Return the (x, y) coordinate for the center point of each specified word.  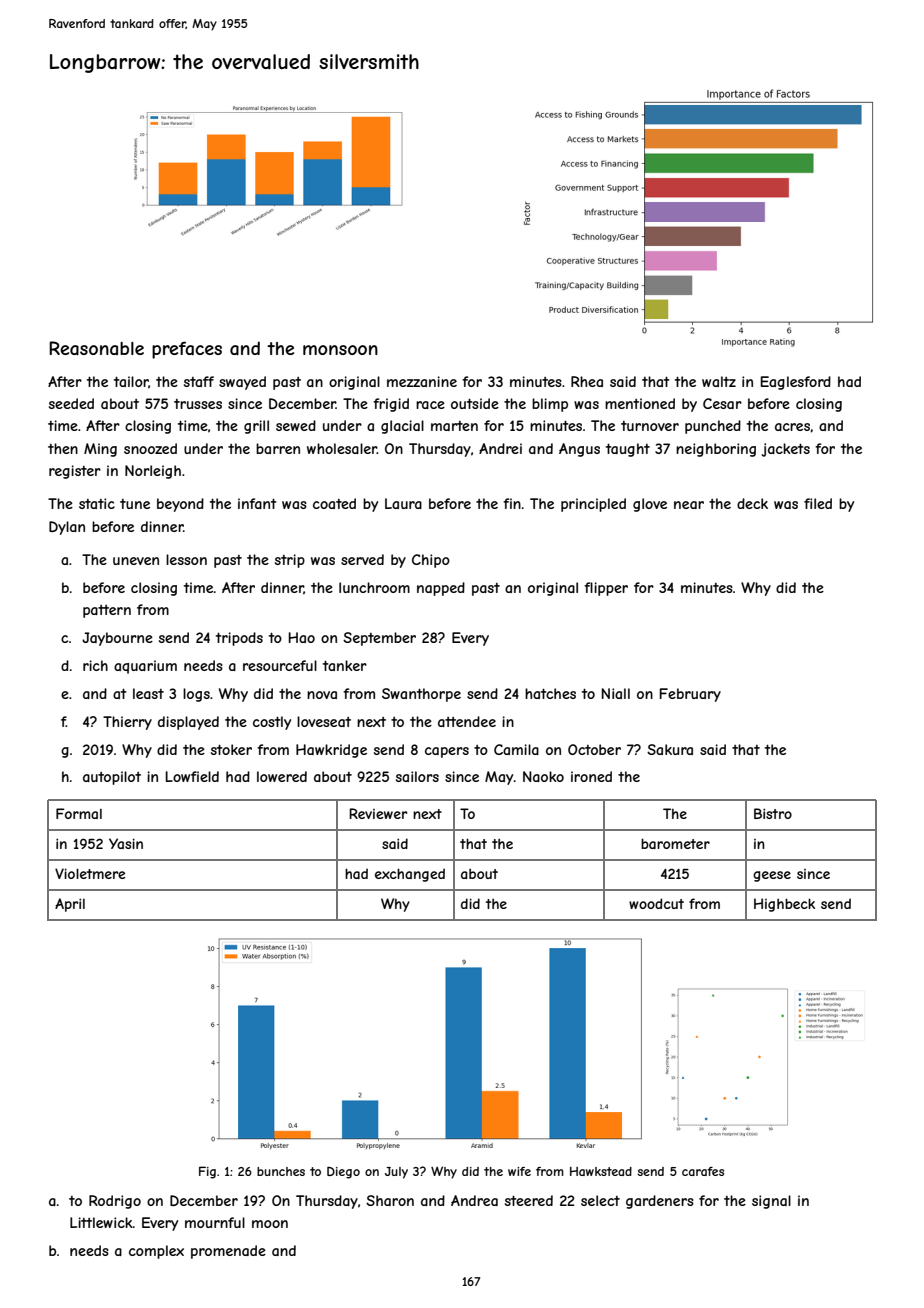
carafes (703, 1171)
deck (752, 503)
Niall (616, 693)
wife (519, 1171)
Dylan (67, 528)
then (63, 448)
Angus (579, 450)
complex (156, 1252)
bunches (281, 1171)
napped (441, 589)
